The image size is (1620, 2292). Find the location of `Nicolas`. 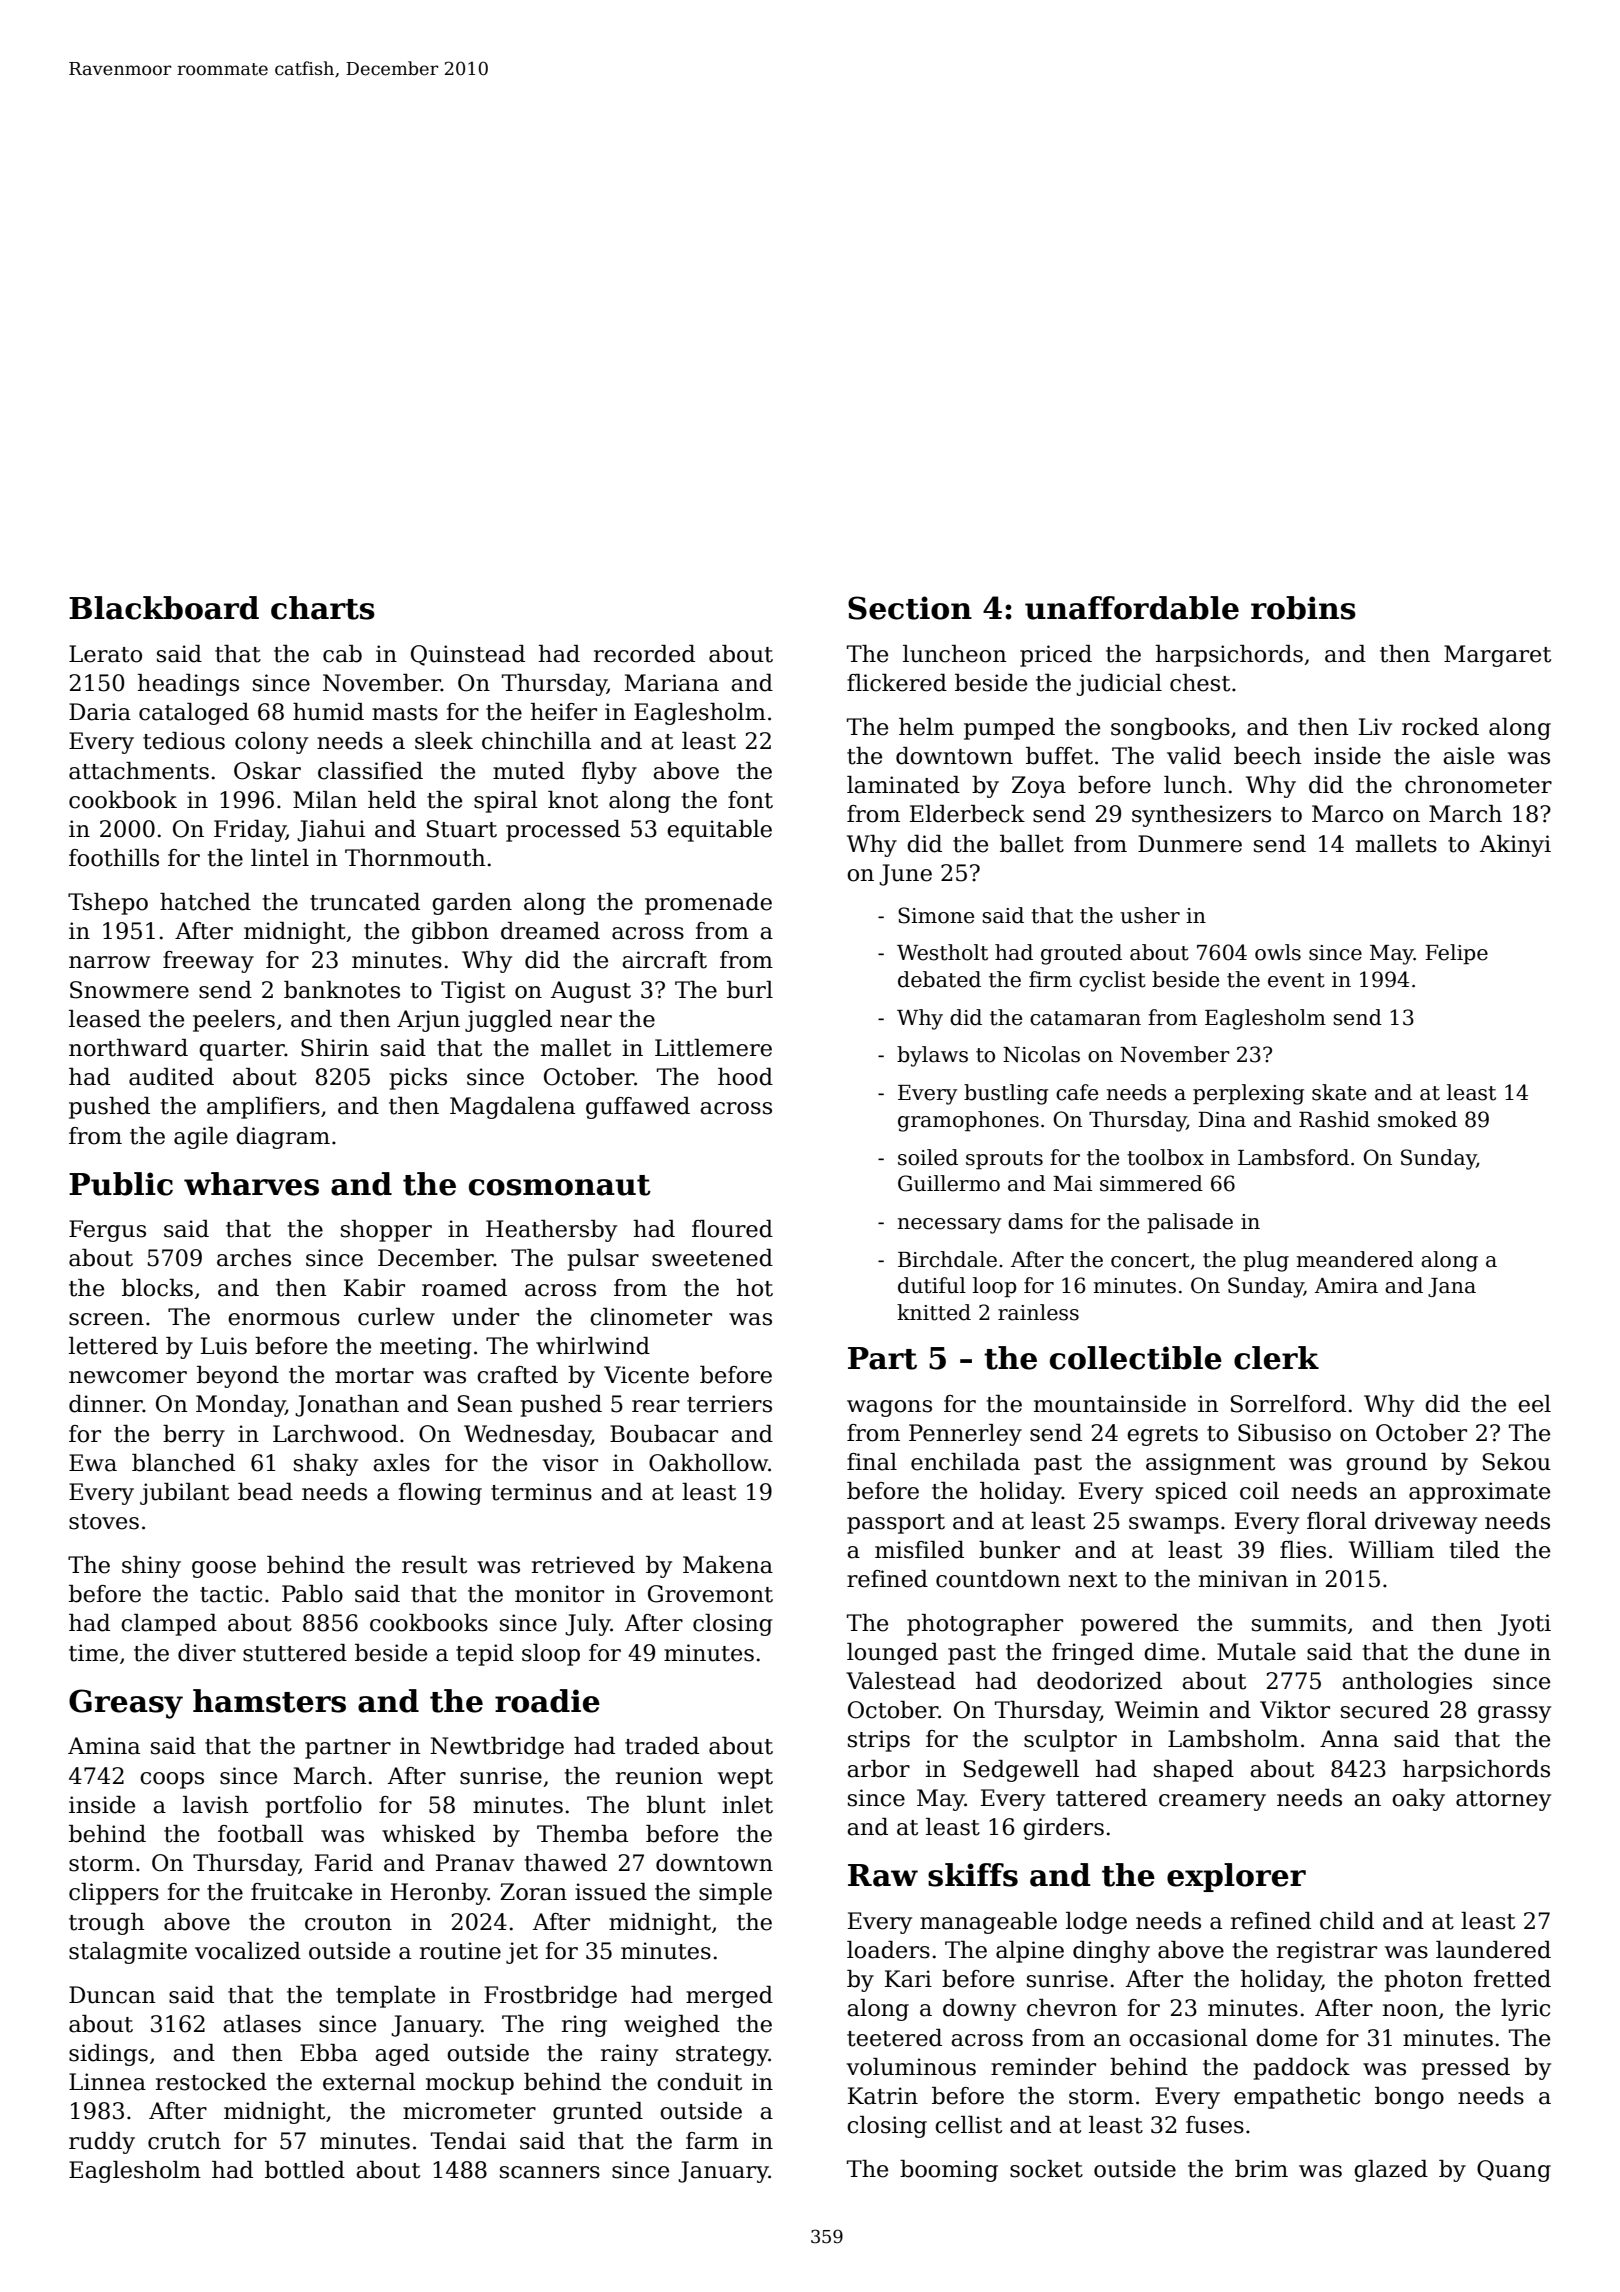

Nicolas is located at coordinates (1041, 1054).
